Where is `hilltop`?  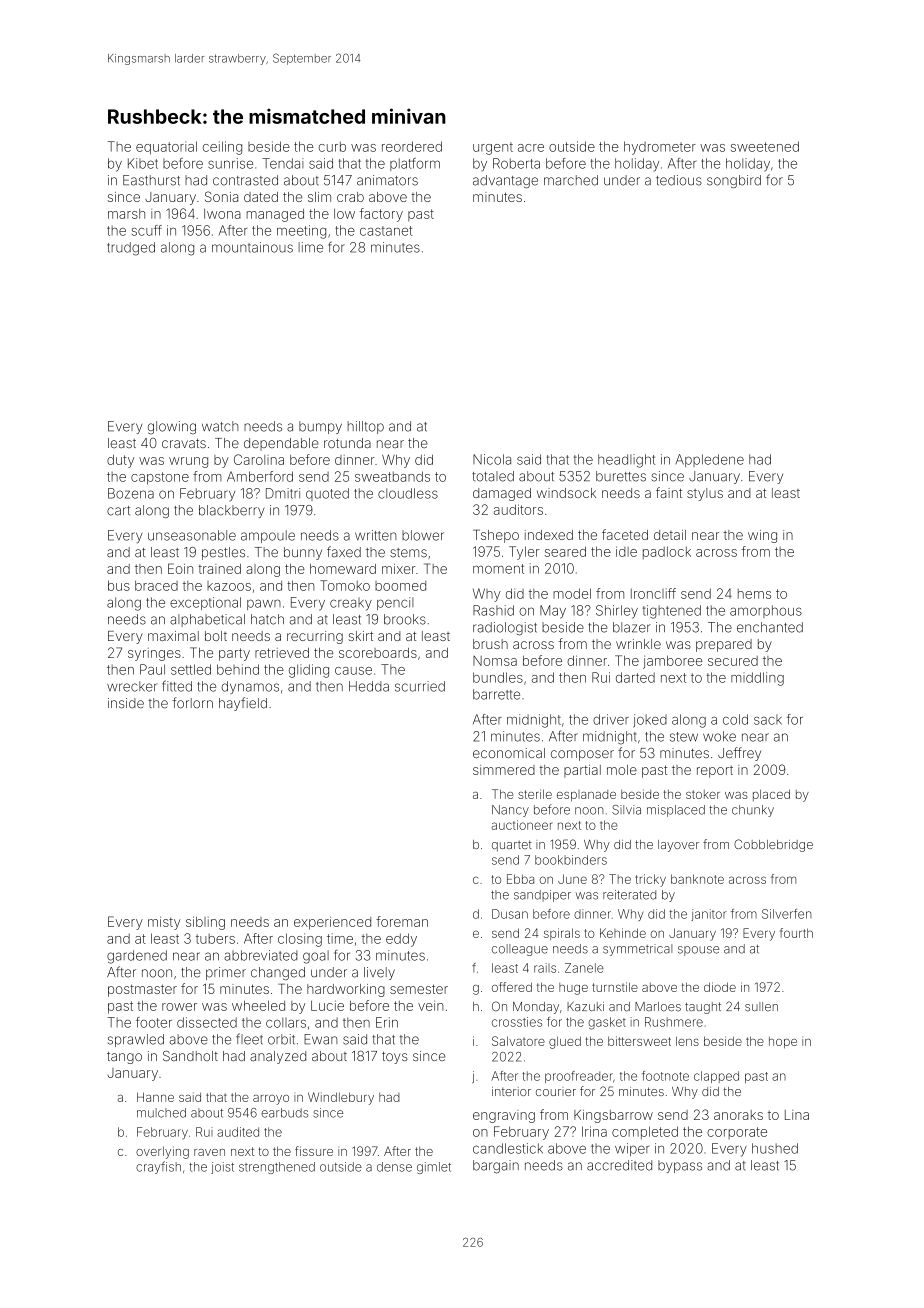
hilltop is located at coordinates (366, 427).
